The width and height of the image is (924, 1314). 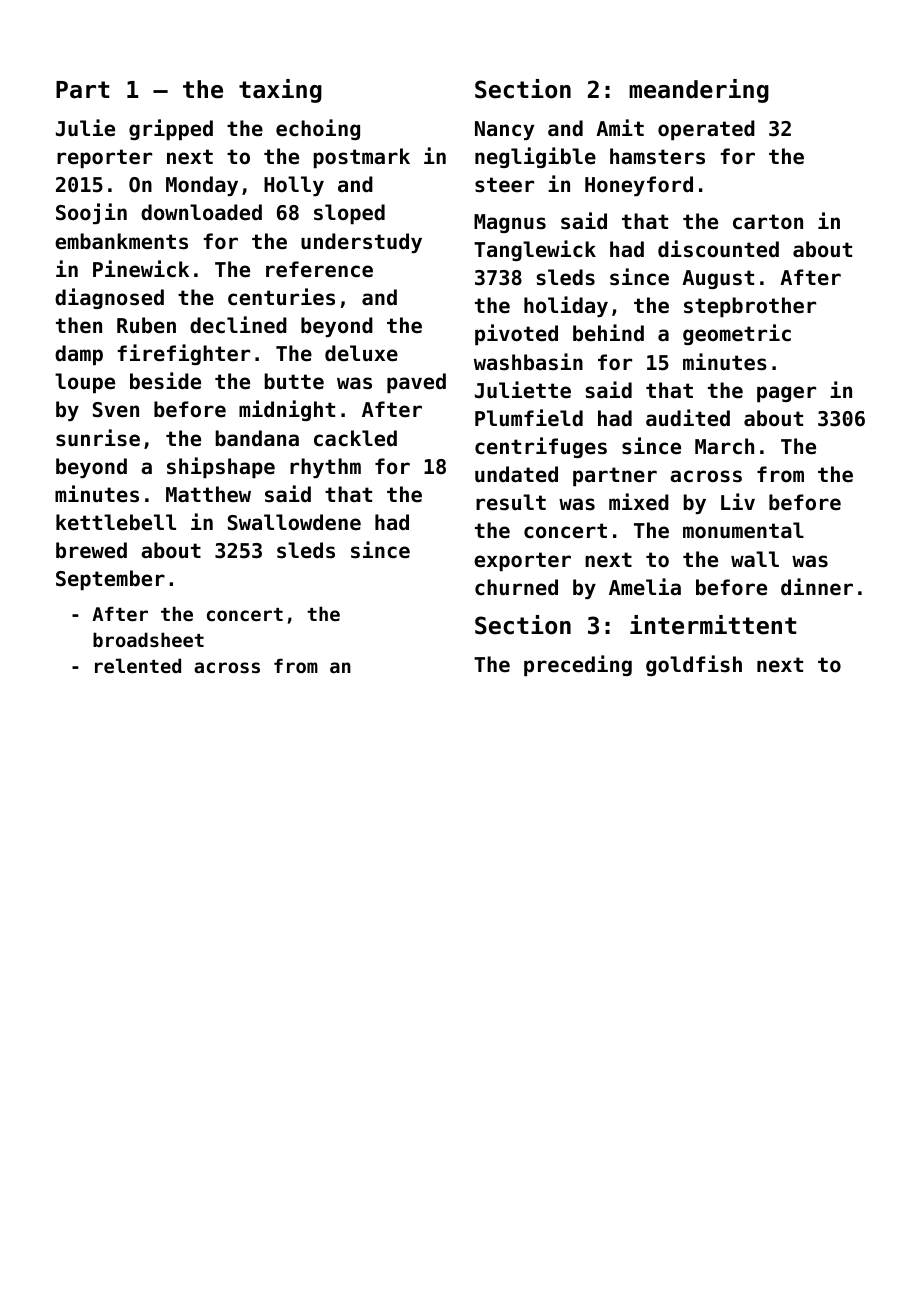 What do you see at coordinates (620, 127) in the image?
I see `Amit` at bounding box center [620, 127].
